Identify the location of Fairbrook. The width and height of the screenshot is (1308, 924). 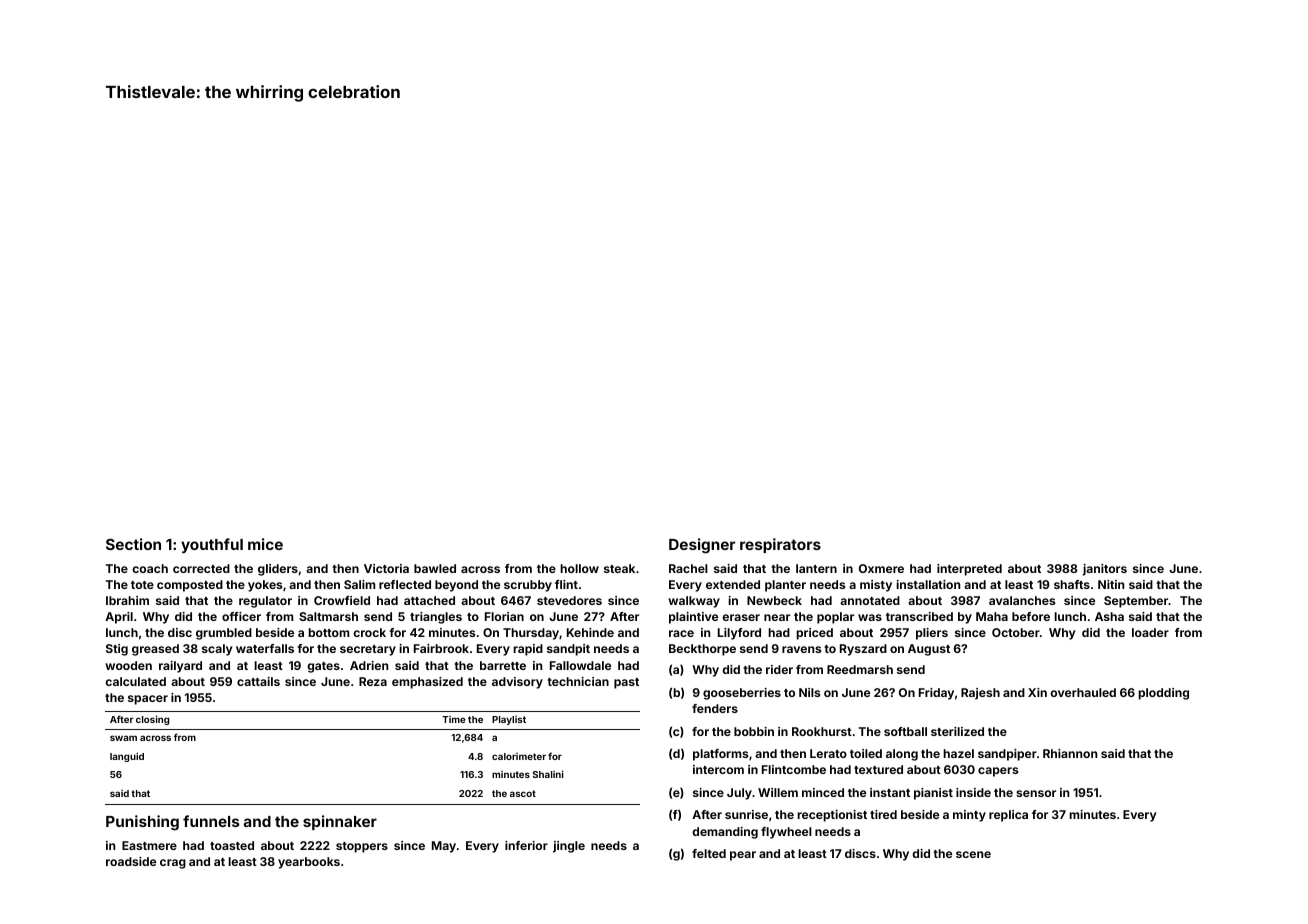
(441, 648).
